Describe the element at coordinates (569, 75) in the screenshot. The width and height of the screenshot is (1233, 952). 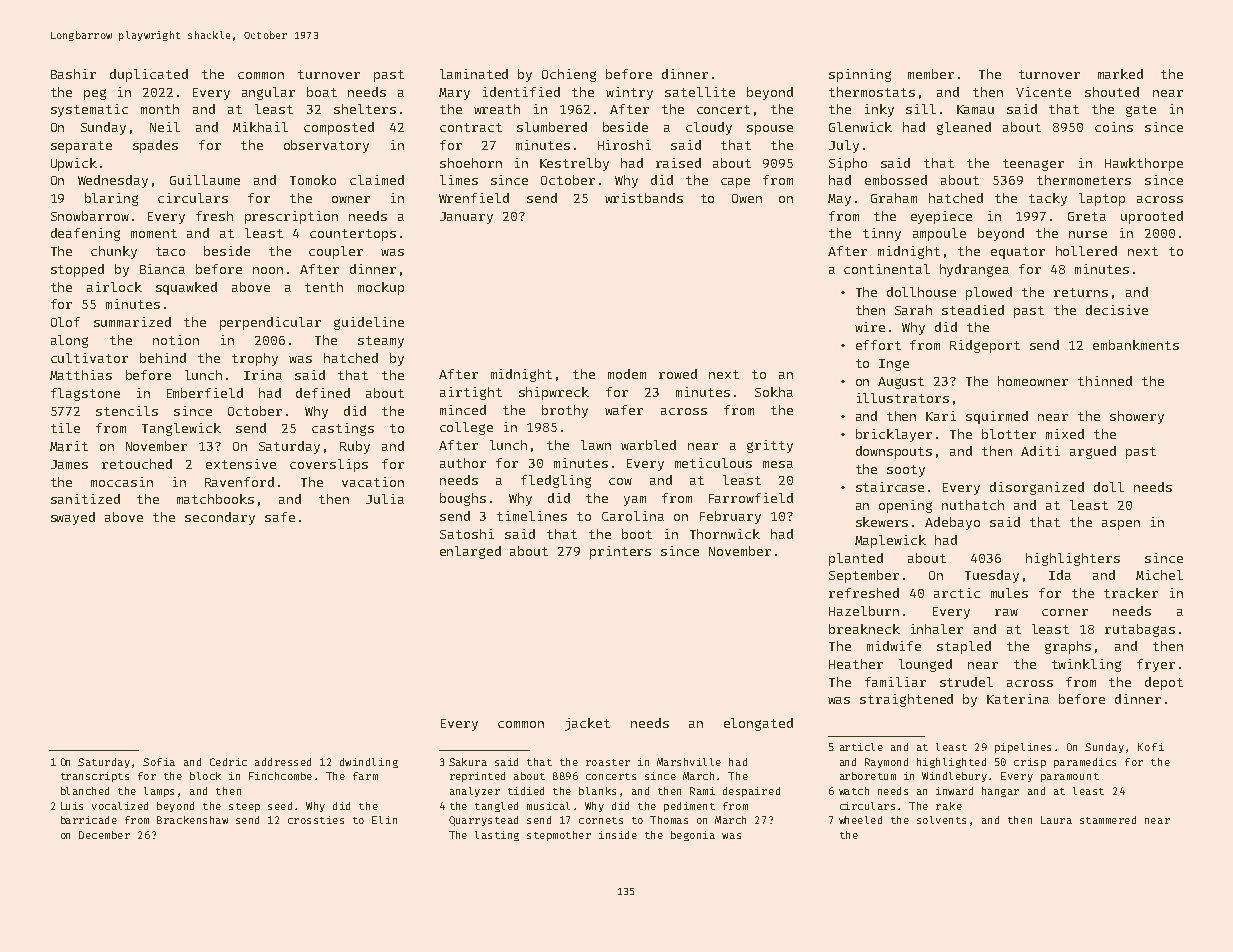
I see `Ochieng` at that location.
